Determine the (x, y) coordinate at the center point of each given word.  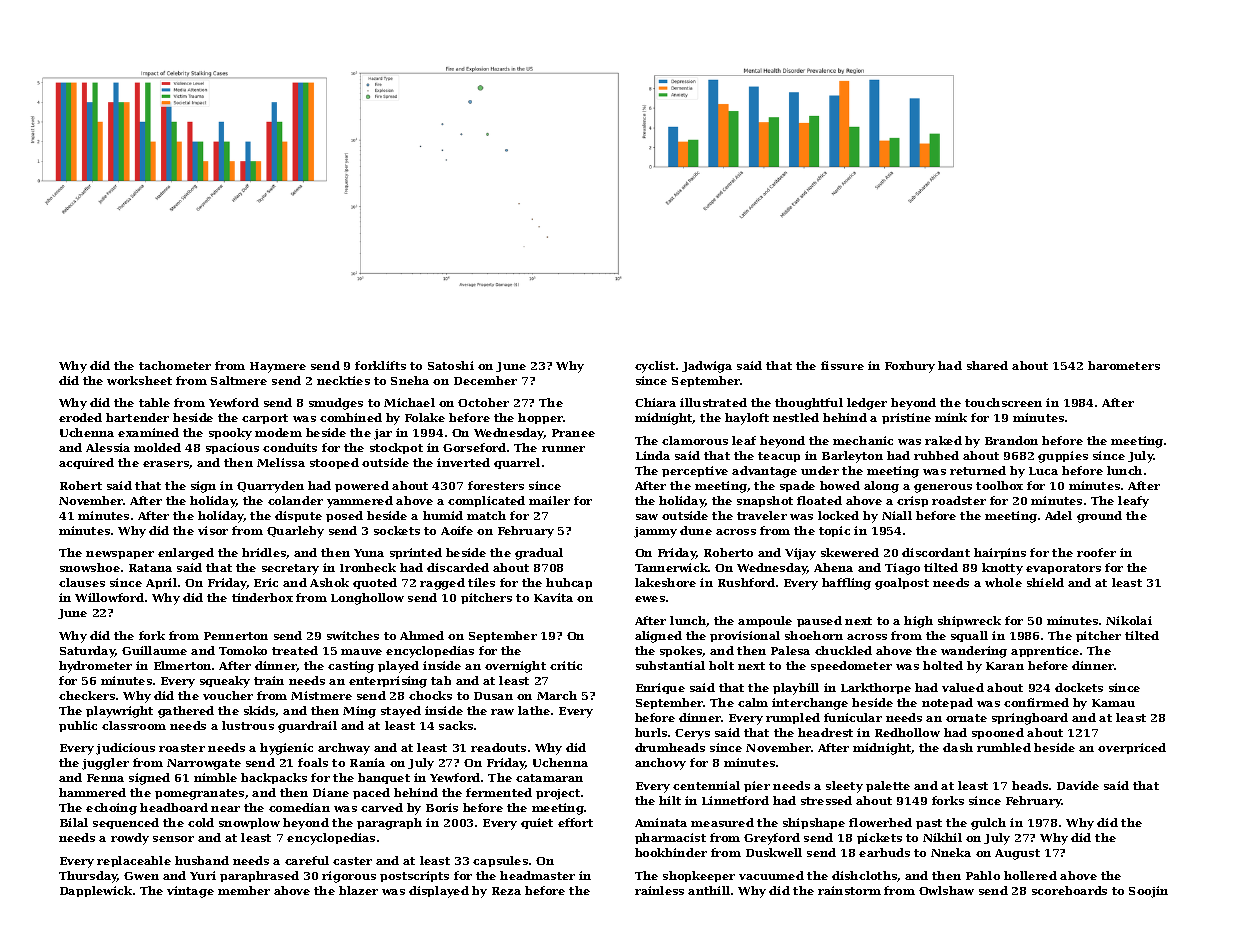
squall (969, 636)
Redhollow (907, 732)
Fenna (105, 778)
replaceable (134, 861)
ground (1099, 517)
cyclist (655, 367)
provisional (745, 636)
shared (987, 365)
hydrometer (95, 667)
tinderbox (262, 597)
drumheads (670, 747)
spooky (230, 434)
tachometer (175, 365)
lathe (534, 710)
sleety (844, 787)
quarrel (517, 463)
